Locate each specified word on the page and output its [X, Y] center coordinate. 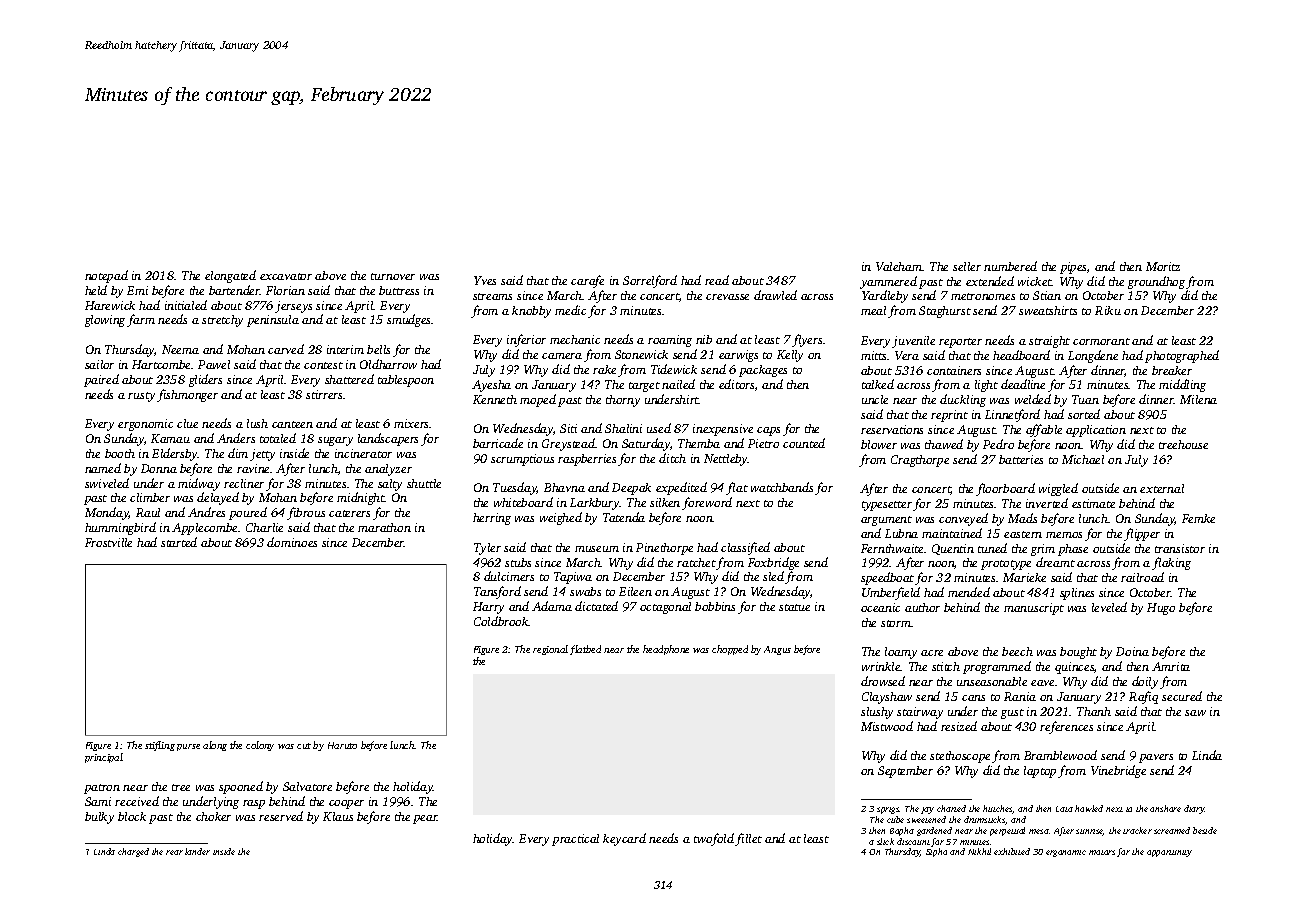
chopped [730, 650]
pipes [1073, 268]
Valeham [899, 266]
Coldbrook [501, 621]
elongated [230, 276]
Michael [1083, 459]
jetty [262, 455]
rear [174, 852]
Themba [699, 443]
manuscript [1034, 609]
